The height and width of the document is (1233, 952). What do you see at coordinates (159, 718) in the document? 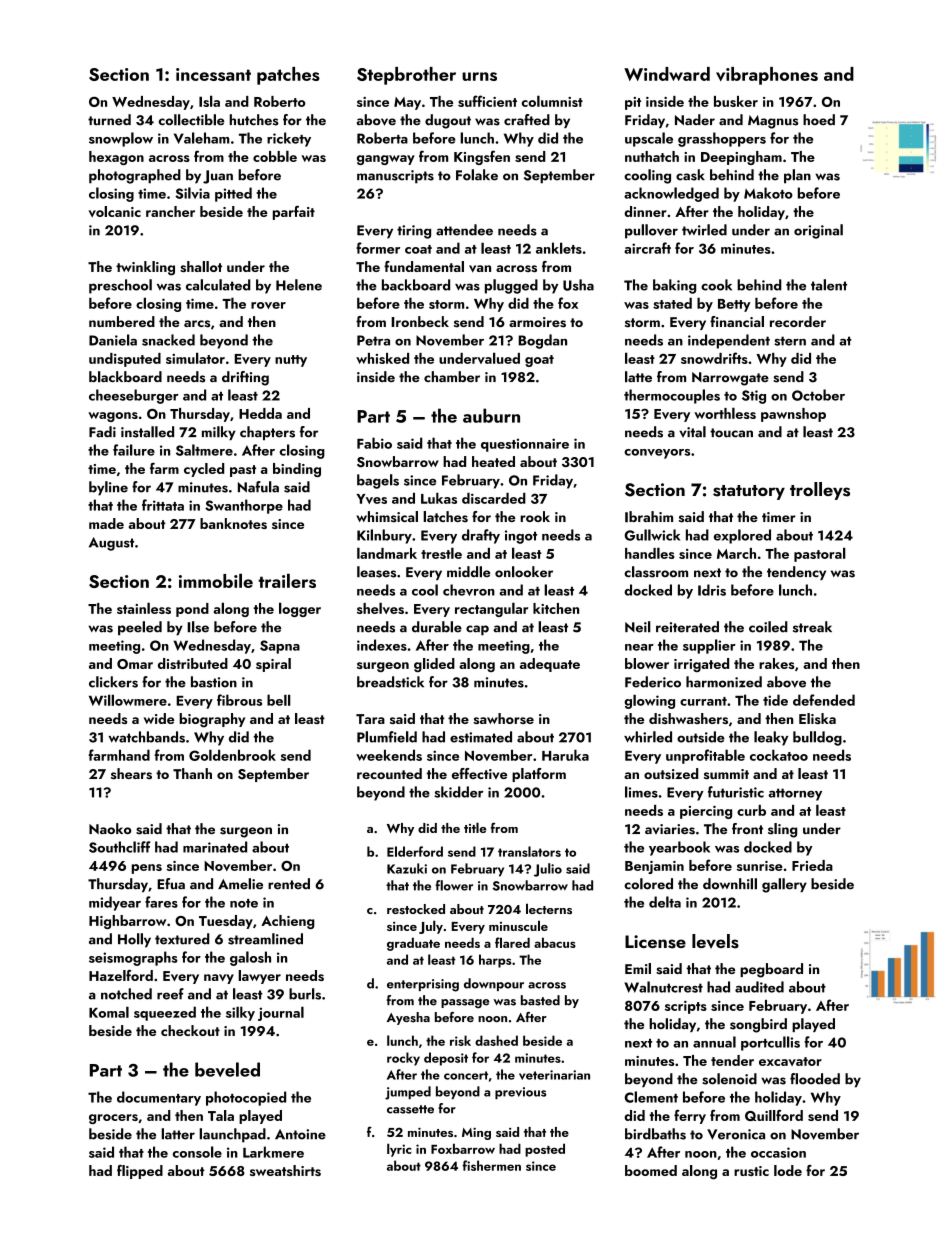
I see `wide` at bounding box center [159, 718].
